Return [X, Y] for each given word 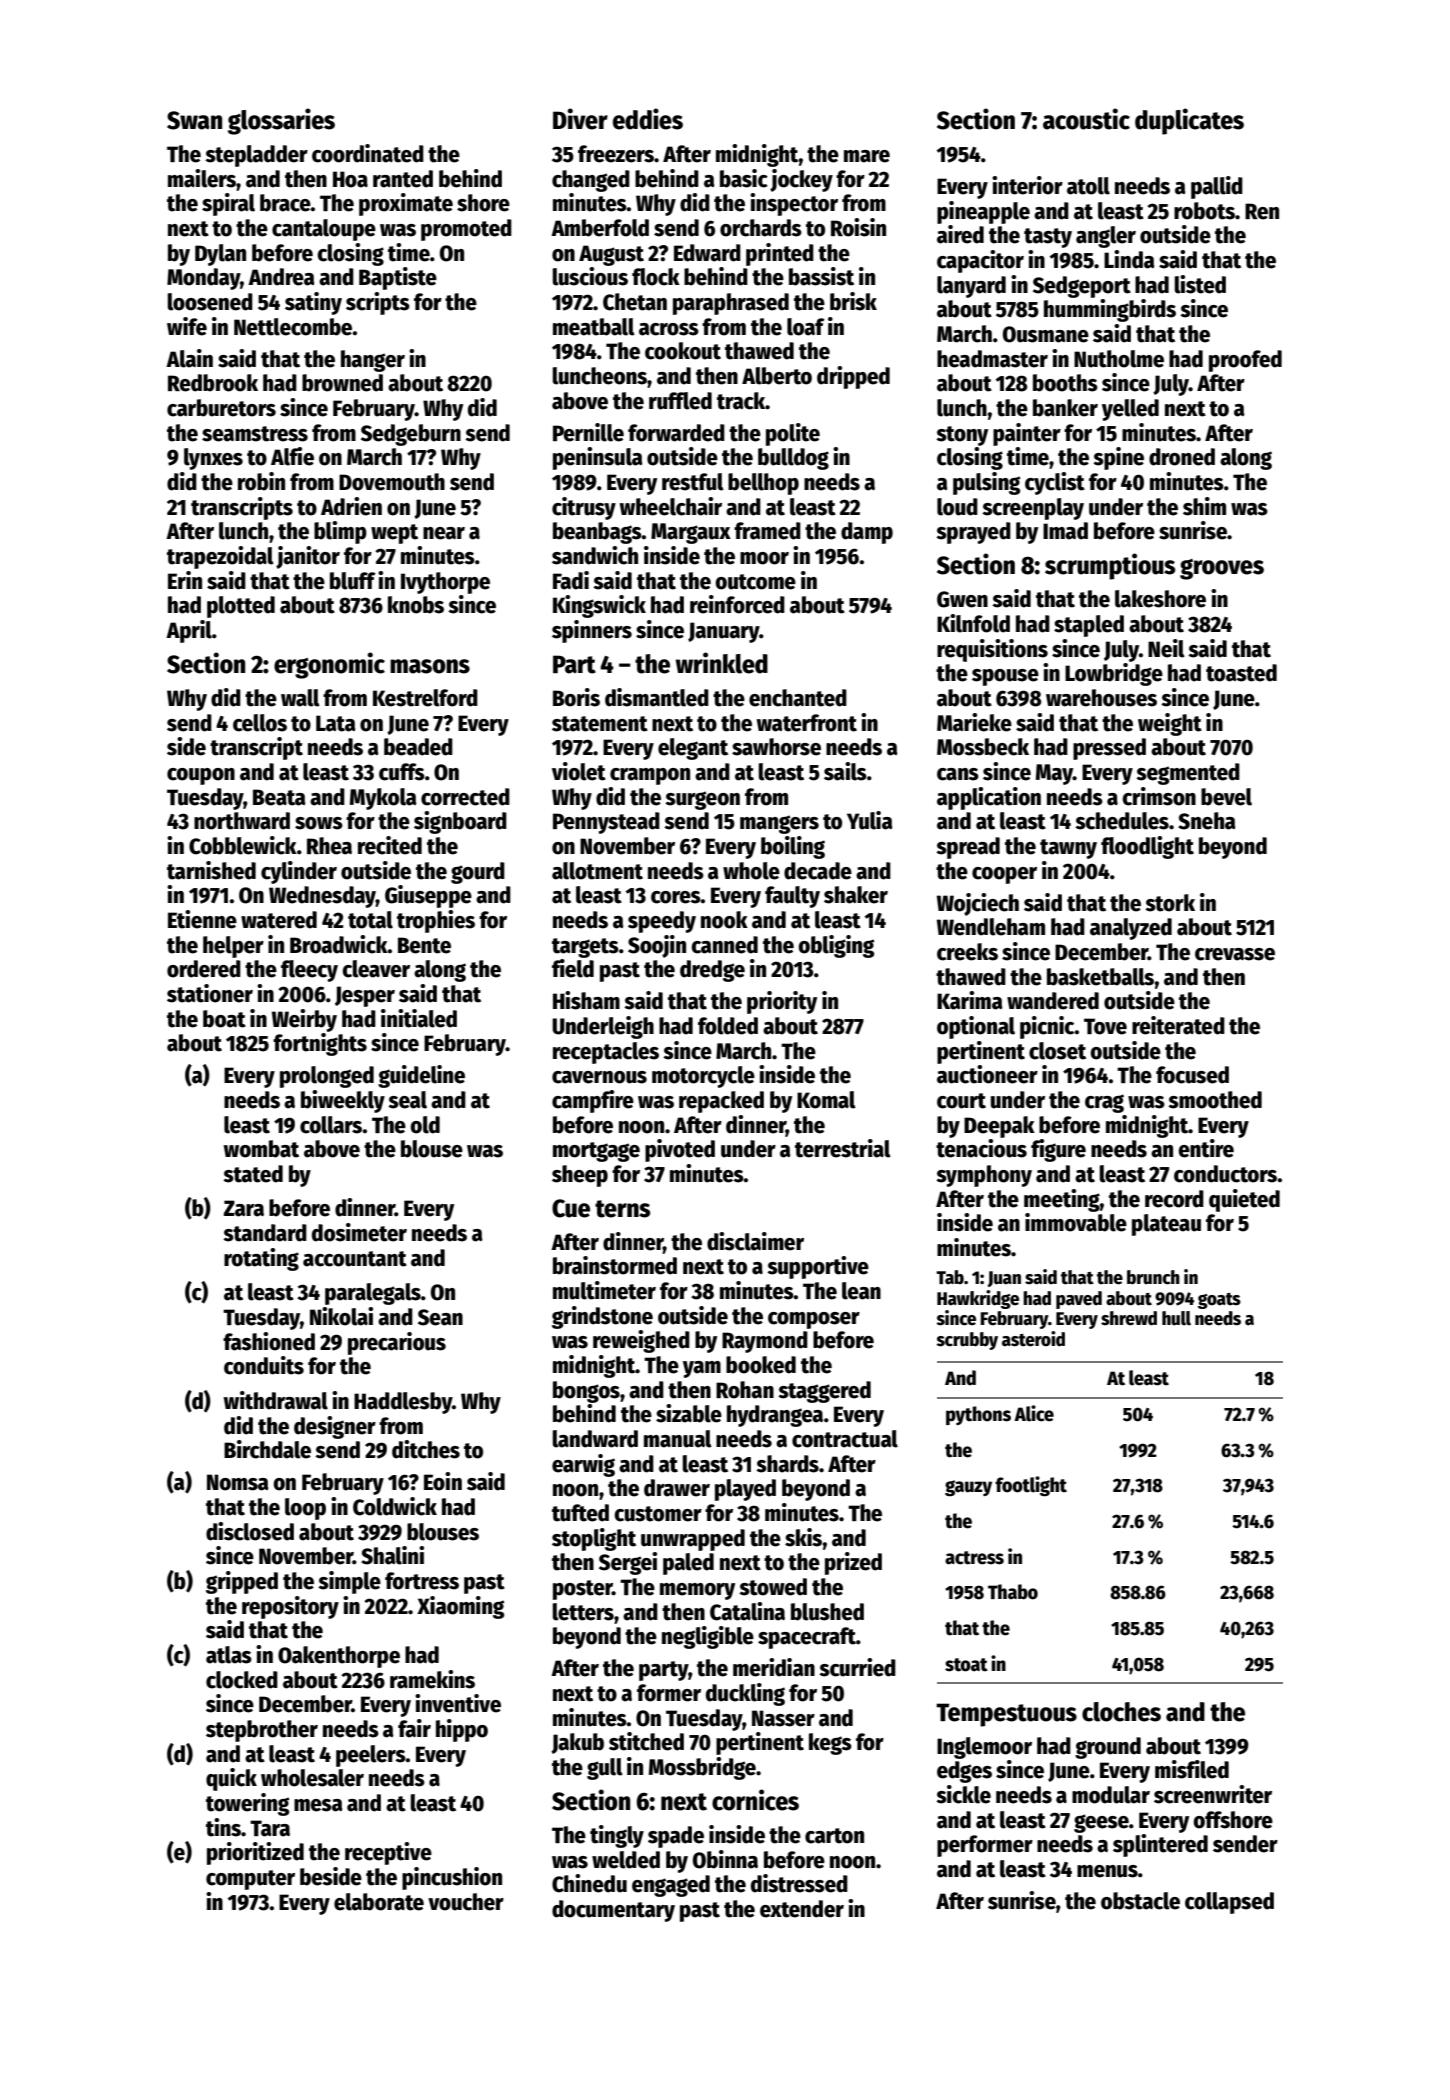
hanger [373, 361]
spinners [592, 631]
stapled [1089, 626]
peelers [371, 1756]
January [724, 632]
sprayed [973, 533]
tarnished [211, 870]
